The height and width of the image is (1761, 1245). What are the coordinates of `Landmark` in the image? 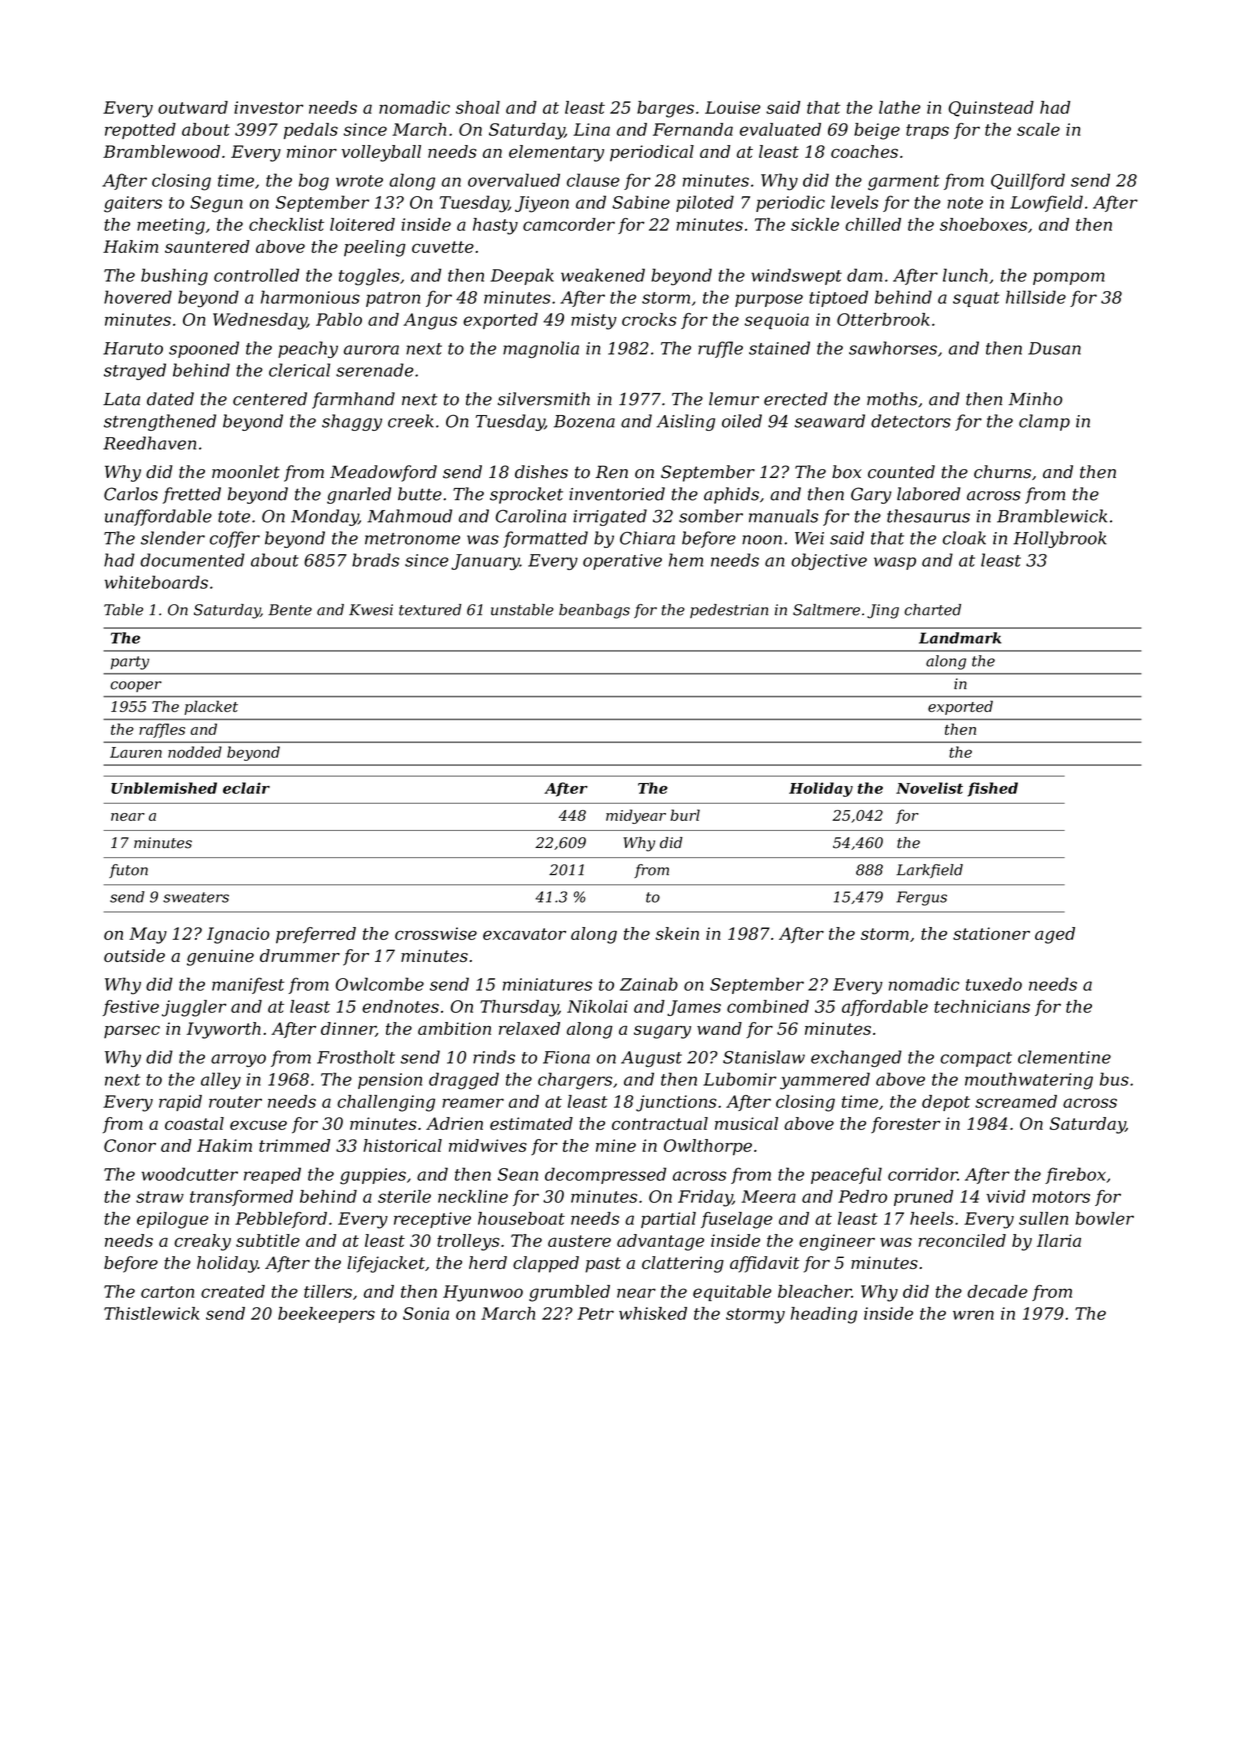 It's located at (960, 638).
